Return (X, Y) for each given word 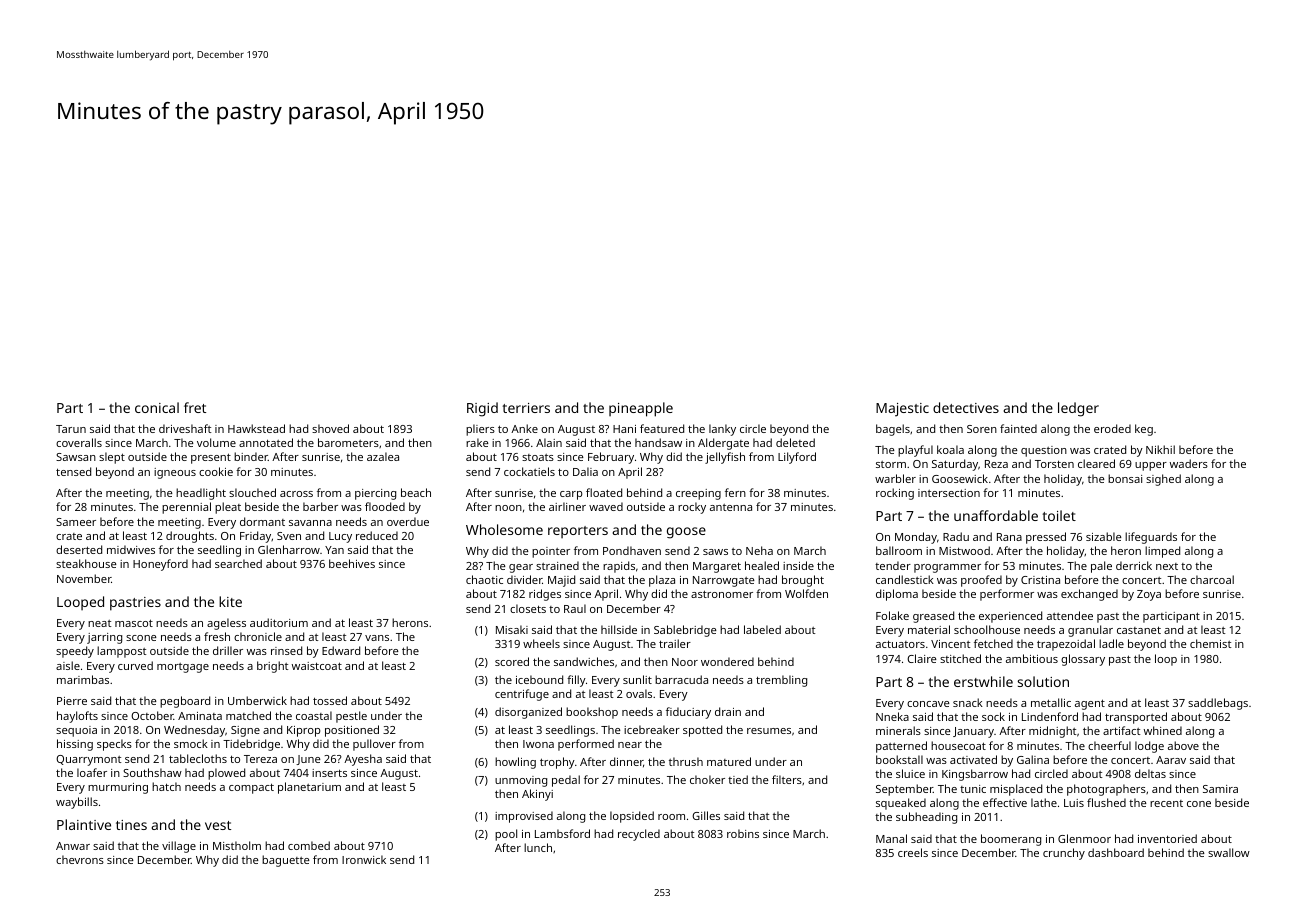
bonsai (1125, 478)
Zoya (1149, 595)
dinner (626, 761)
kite (230, 601)
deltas (1150, 773)
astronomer (722, 594)
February (611, 458)
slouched (252, 492)
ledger (1078, 409)
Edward (341, 650)
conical (157, 407)
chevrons (80, 859)
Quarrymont (88, 760)
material (929, 629)
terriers (526, 408)
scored (512, 661)
